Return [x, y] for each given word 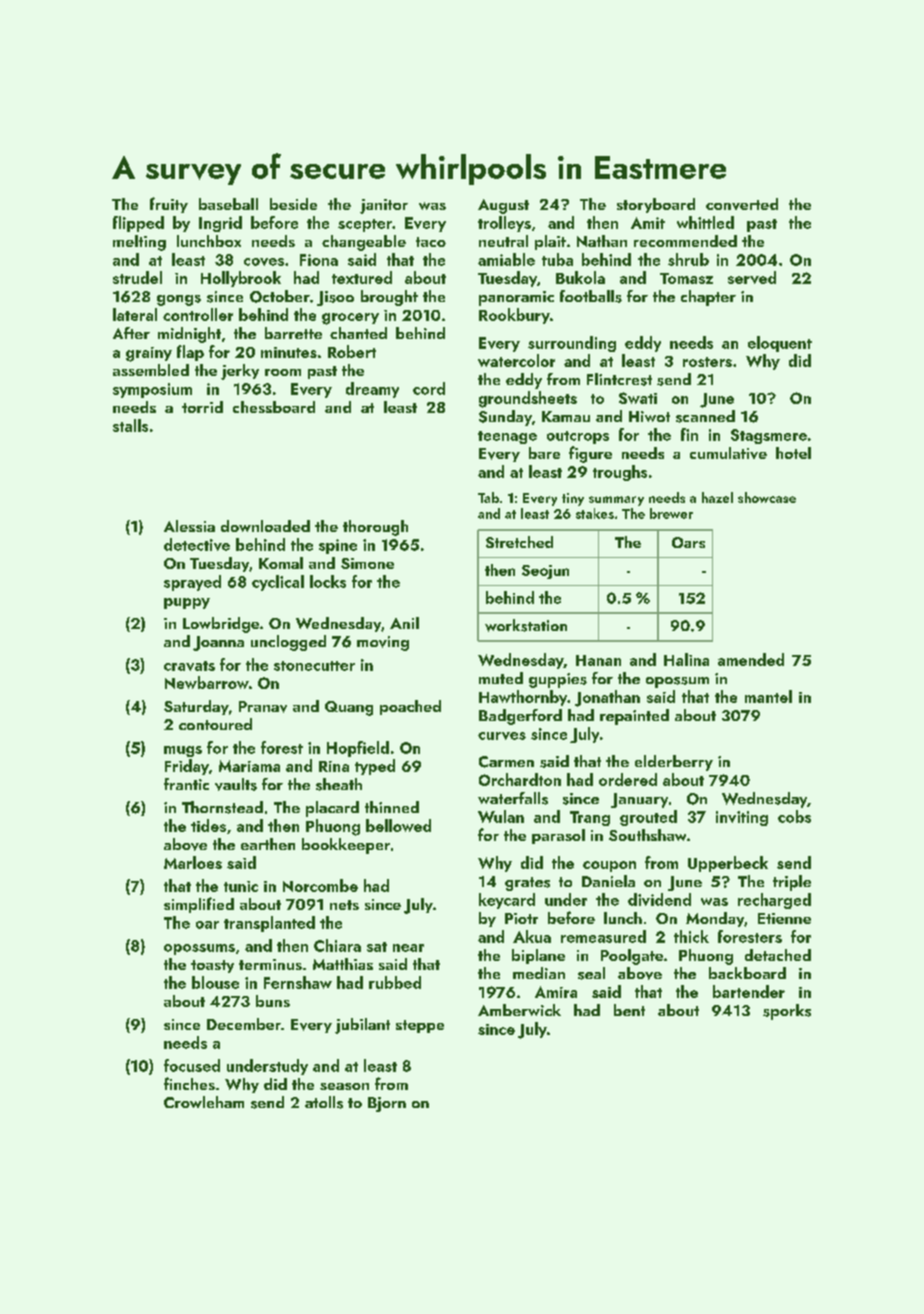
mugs [183, 751]
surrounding [572, 344]
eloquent [780, 344]
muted [501, 678]
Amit [648, 223]
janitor [384, 206]
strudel [137, 277]
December [244, 1024]
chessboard [274, 407]
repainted [634, 717]
